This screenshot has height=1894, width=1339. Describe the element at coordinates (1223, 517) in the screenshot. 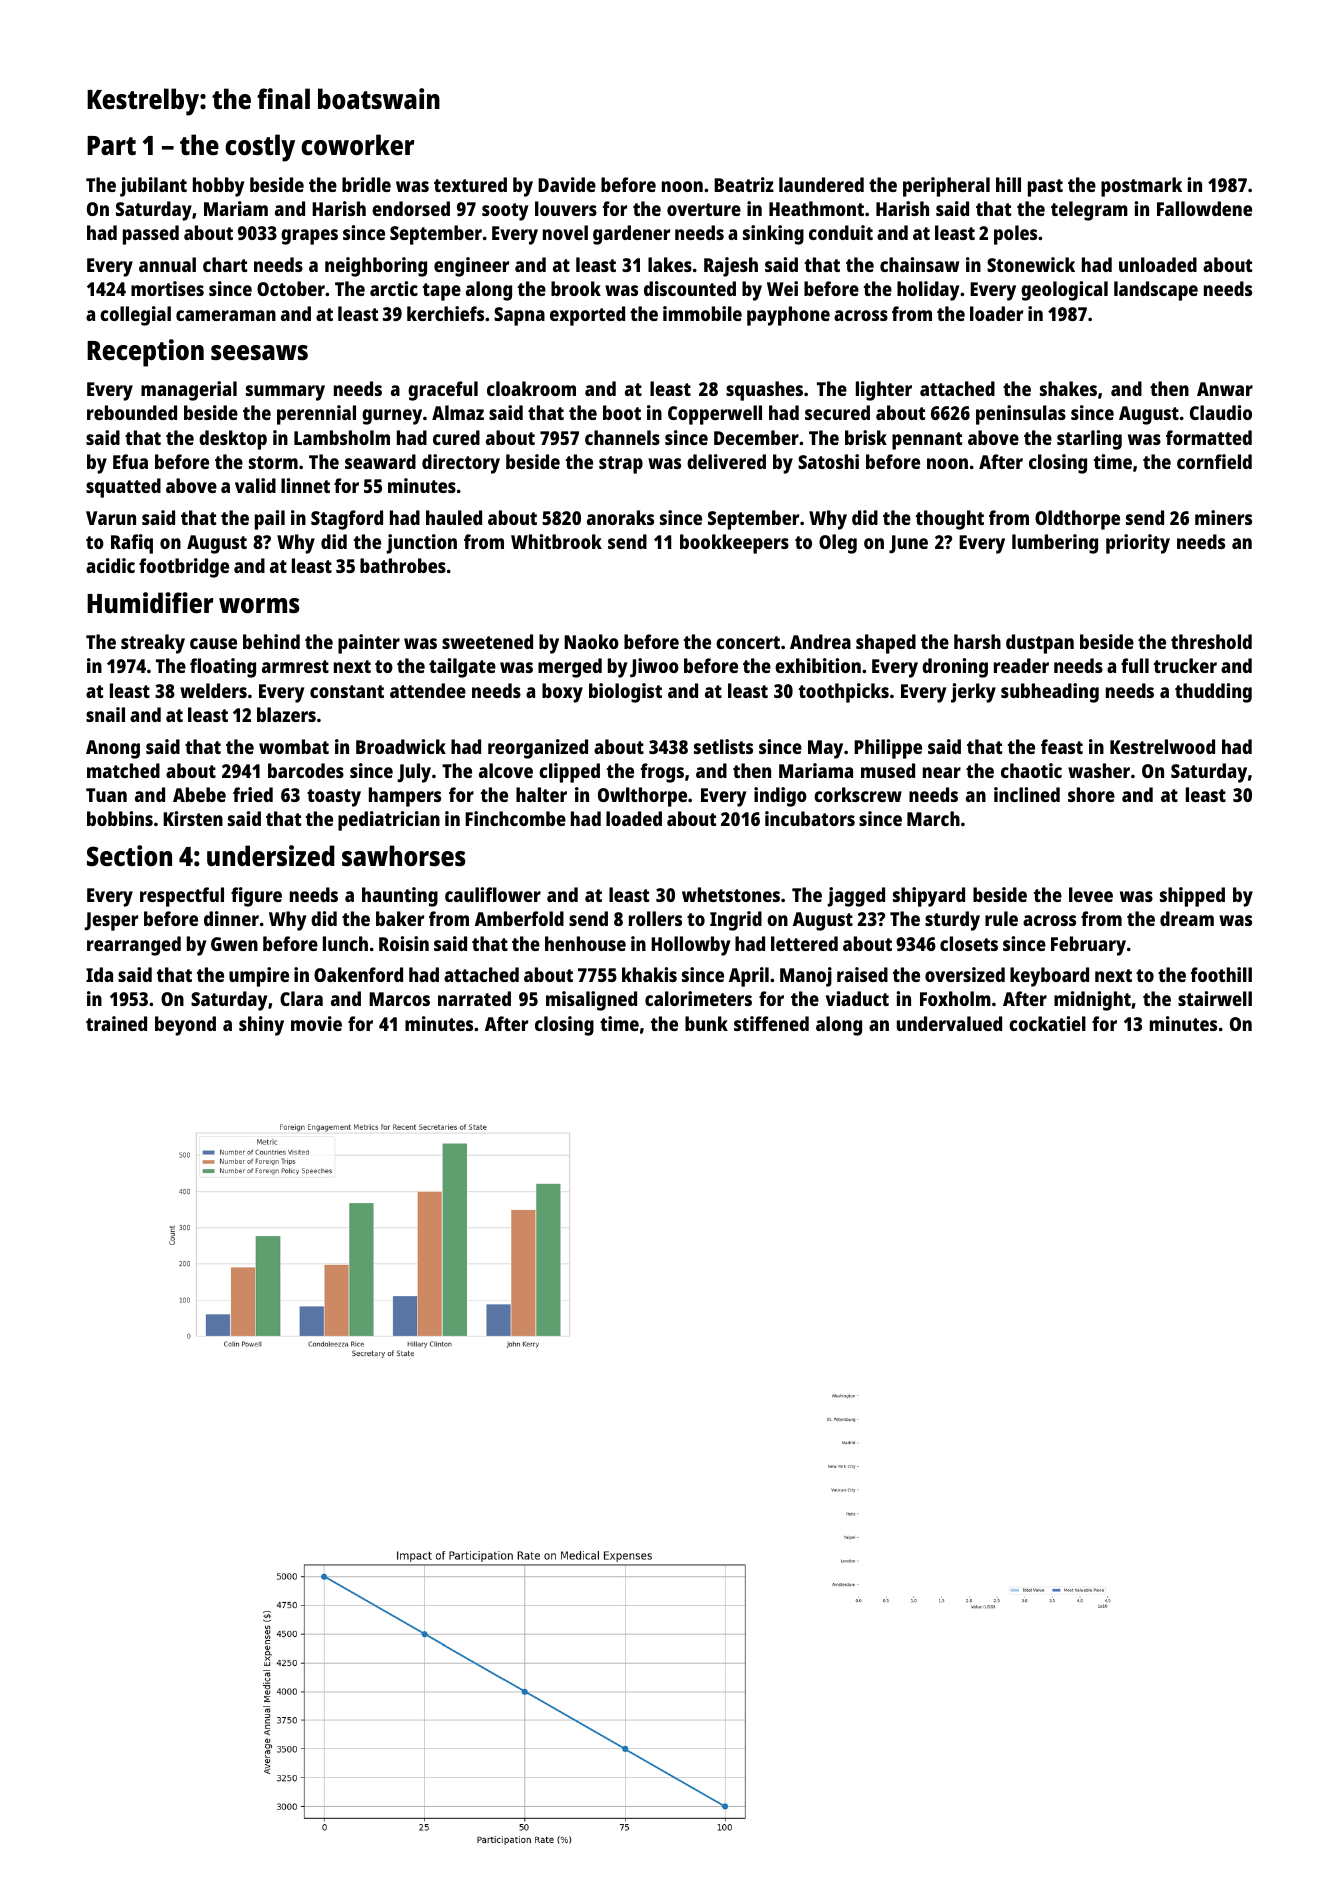

I see `miners` at that location.
